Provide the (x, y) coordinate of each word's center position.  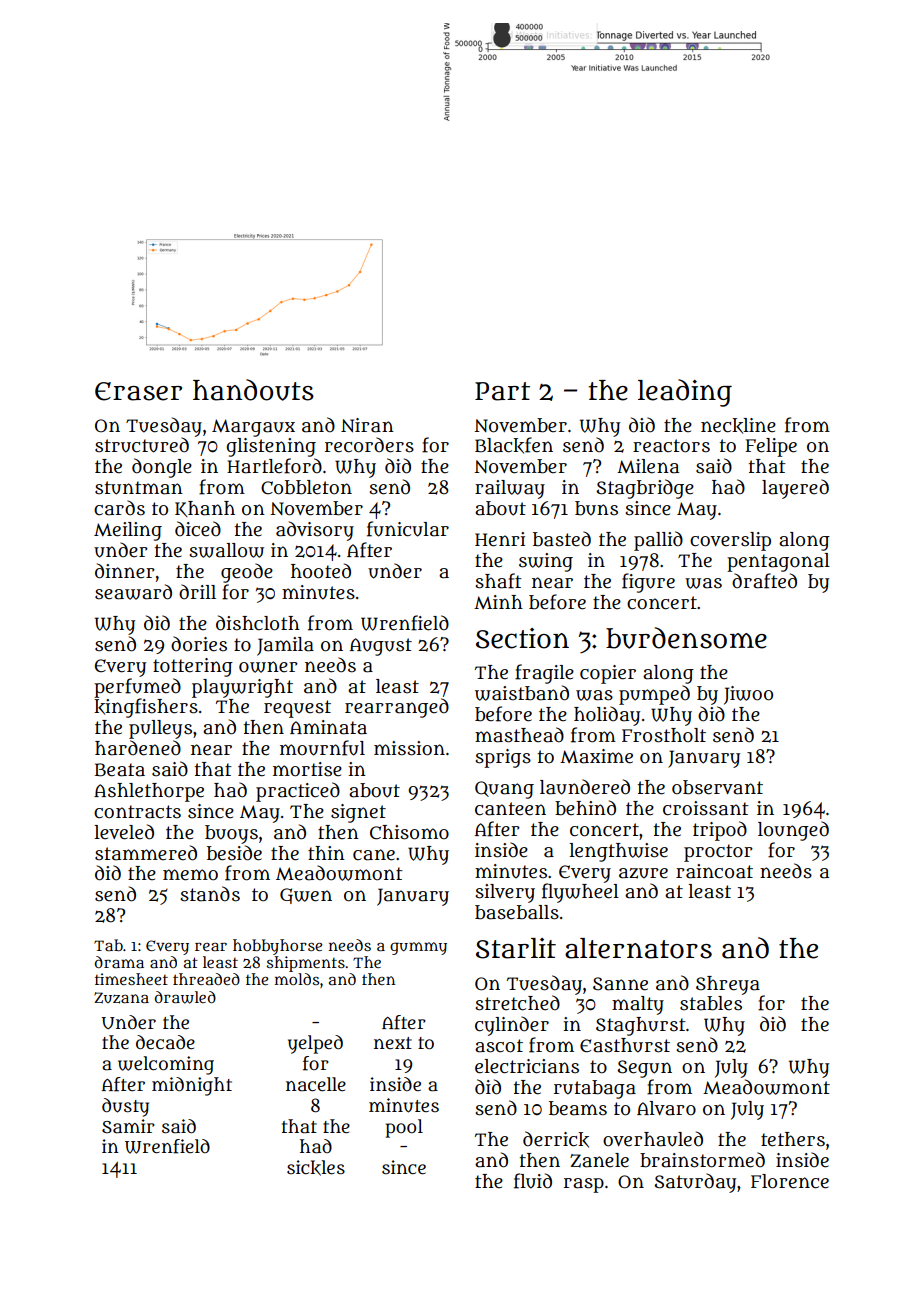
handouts (253, 390)
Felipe (771, 447)
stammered (146, 853)
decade (165, 1042)
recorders (369, 445)
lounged (793, 831)
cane (374, 855)
